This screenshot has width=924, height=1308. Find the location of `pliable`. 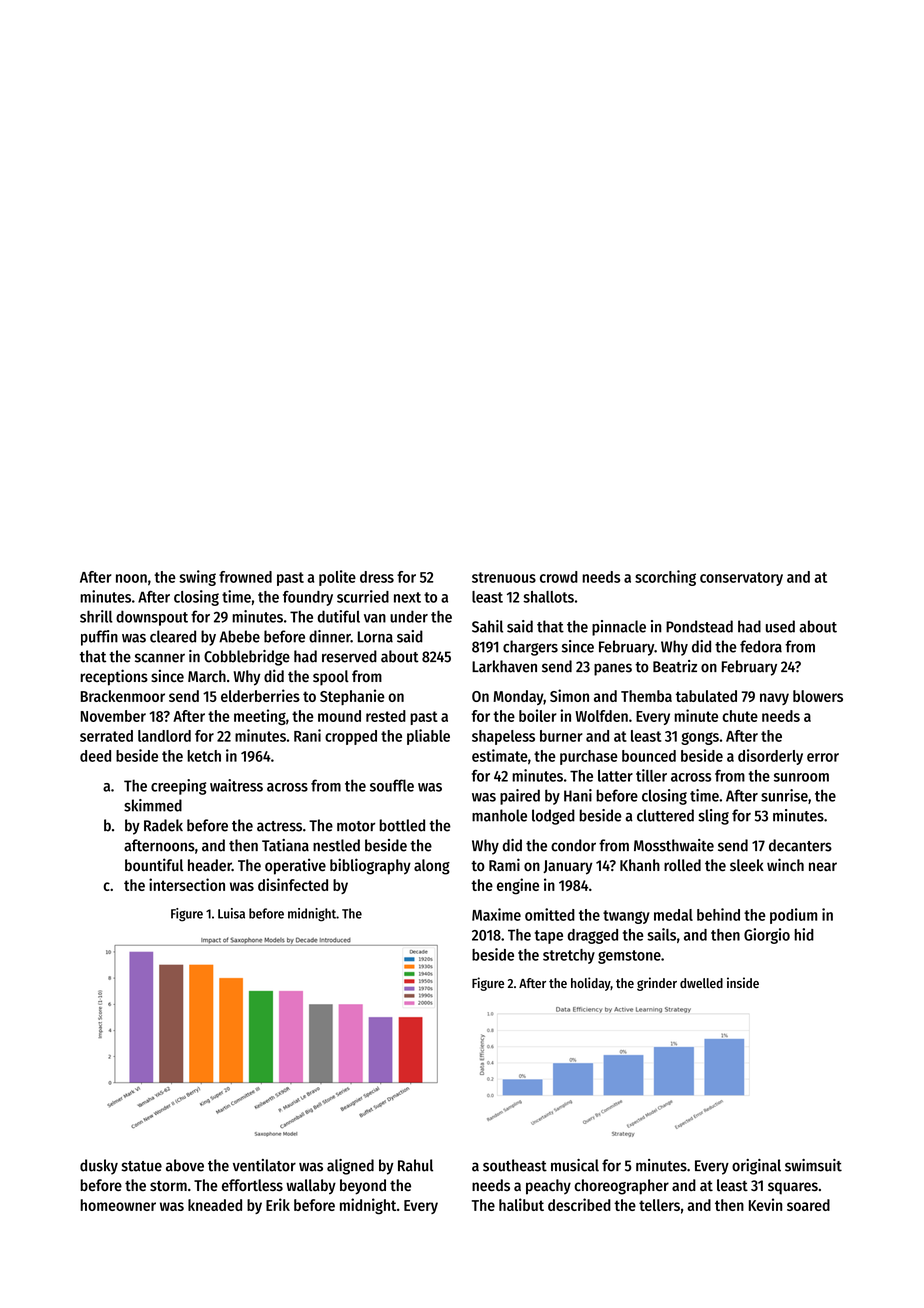

pliable is located at coordinates (428, 737).
